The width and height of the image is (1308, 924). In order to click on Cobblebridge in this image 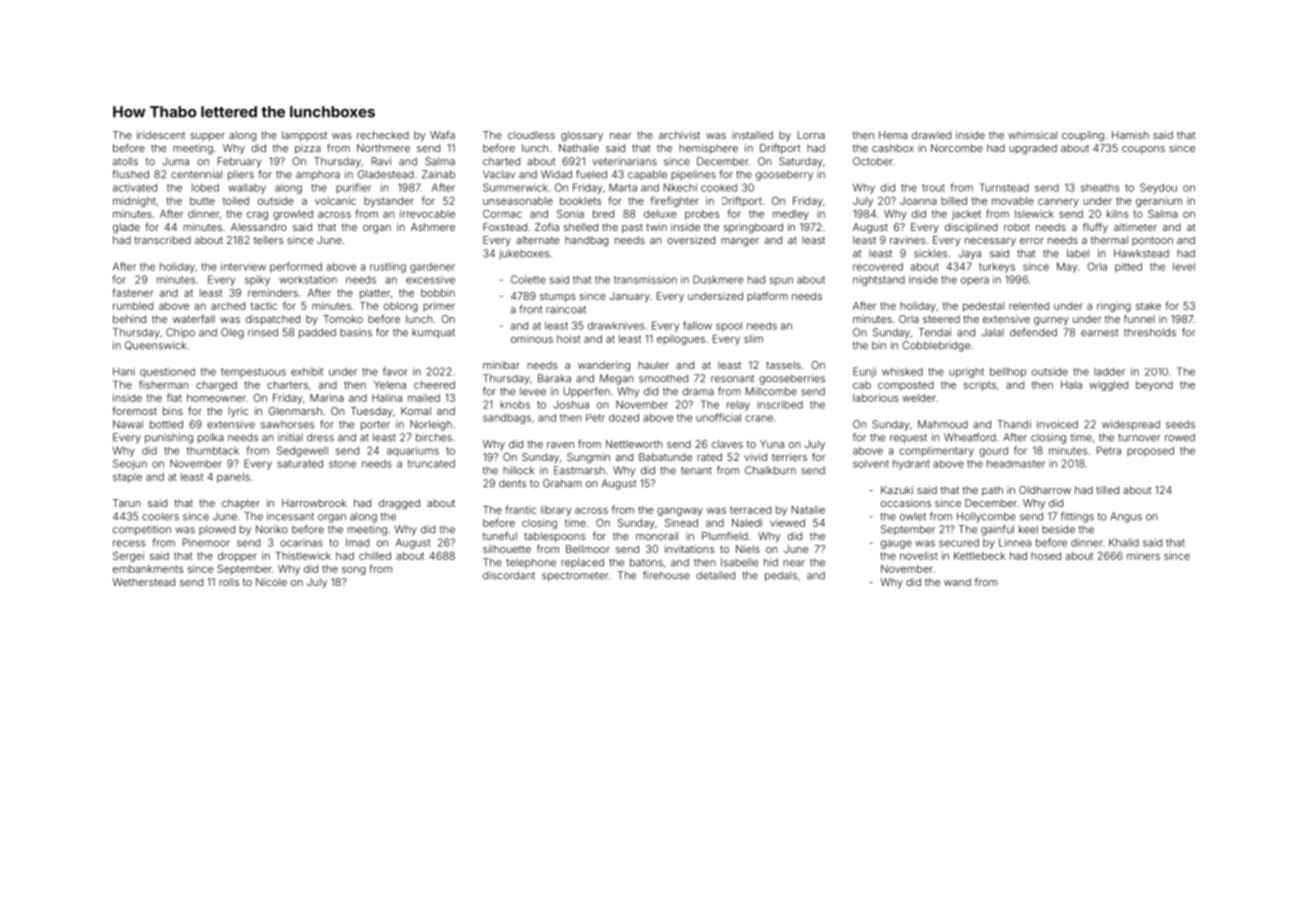, I will do `click(936, 346)`.
